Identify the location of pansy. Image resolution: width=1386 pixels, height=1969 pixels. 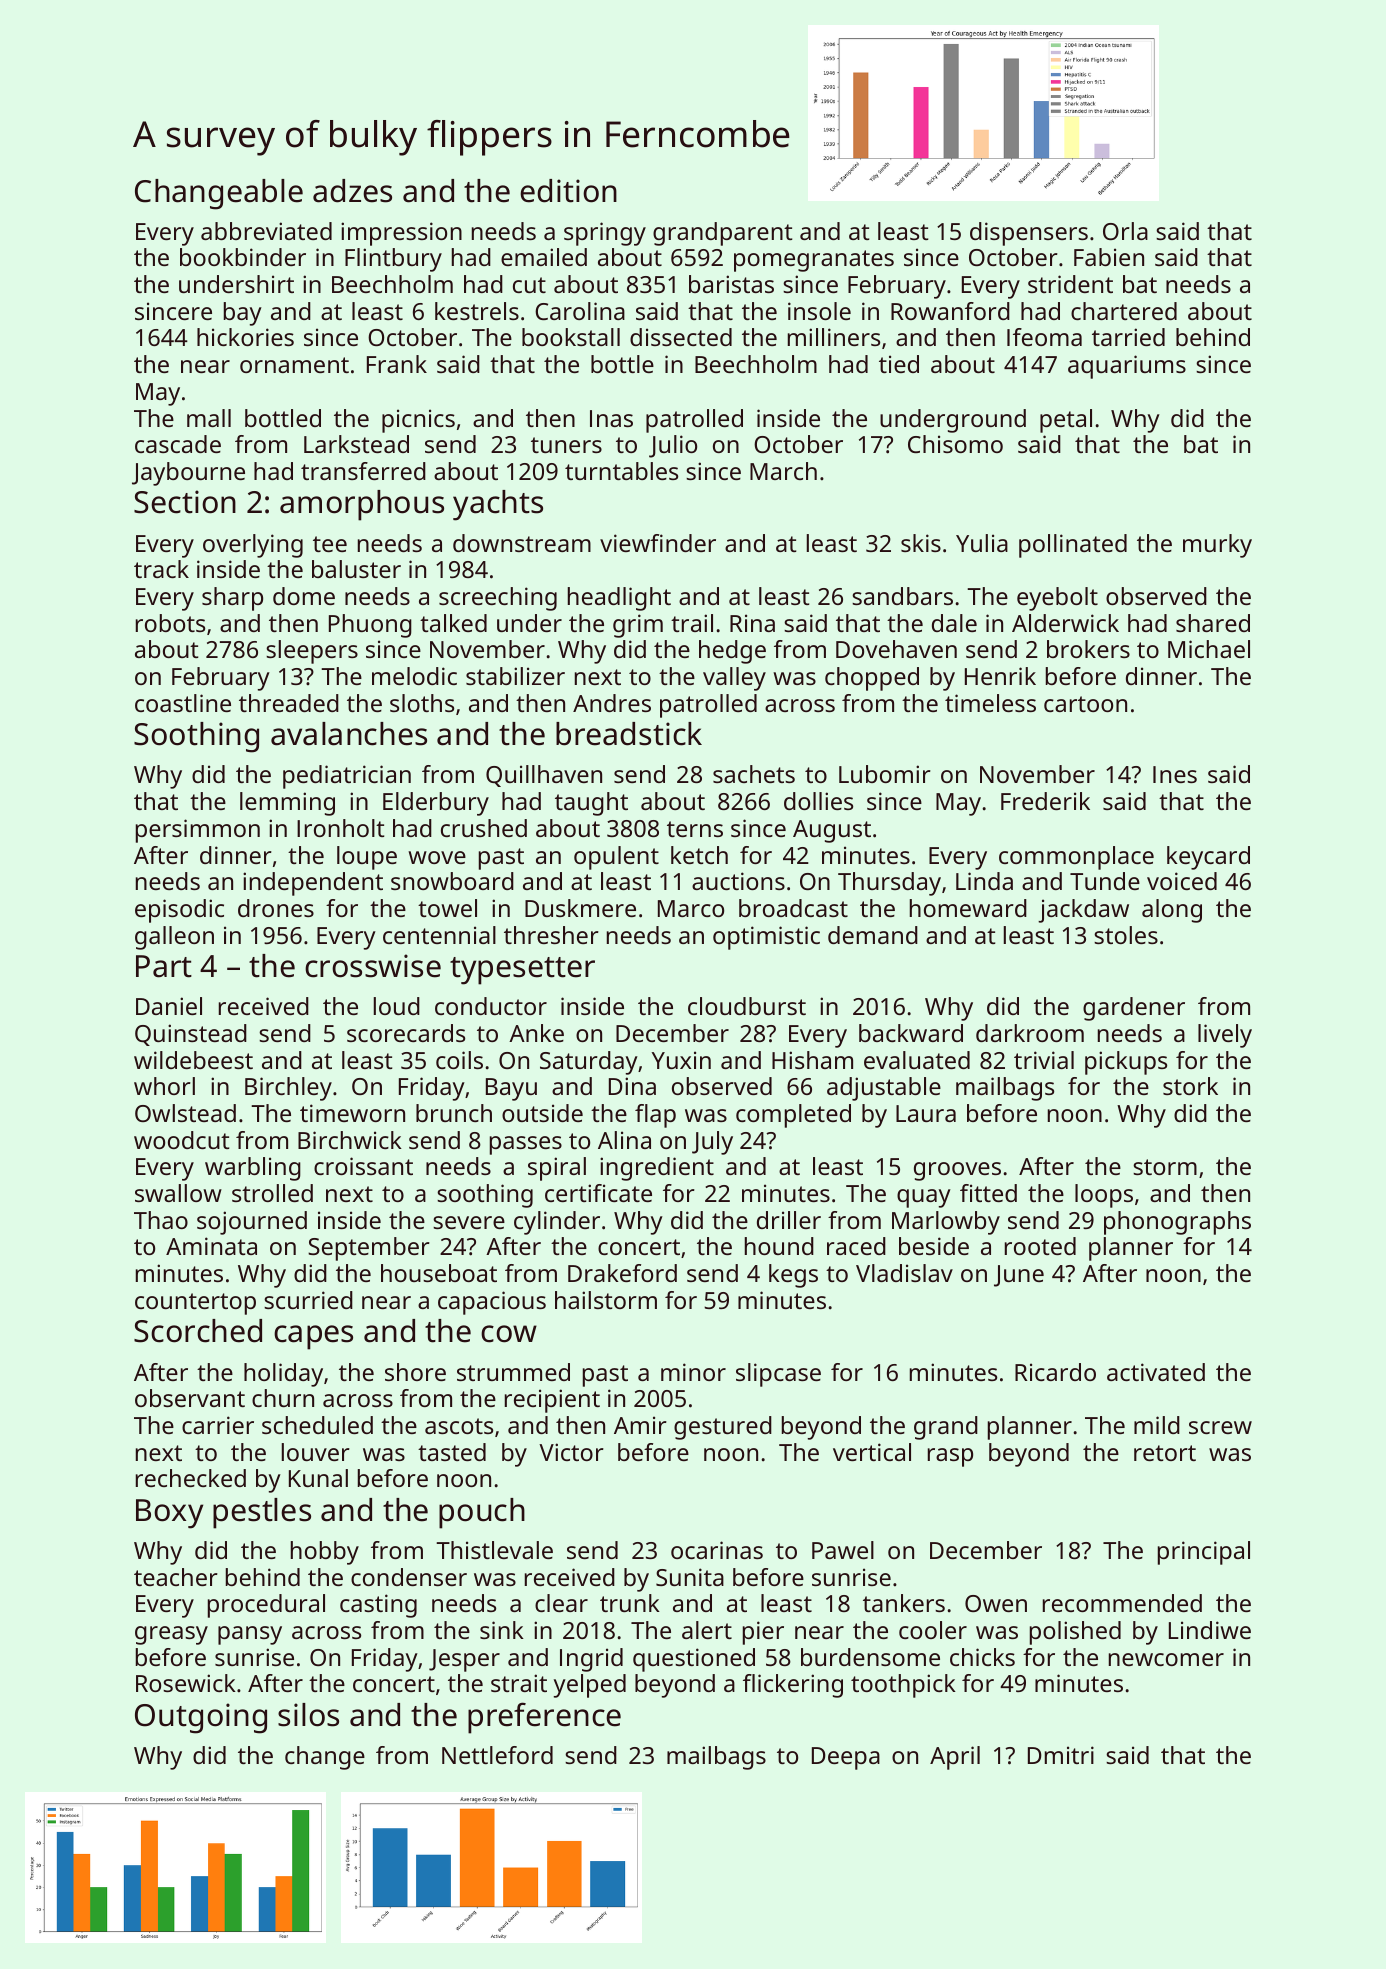
(250, 1635).
